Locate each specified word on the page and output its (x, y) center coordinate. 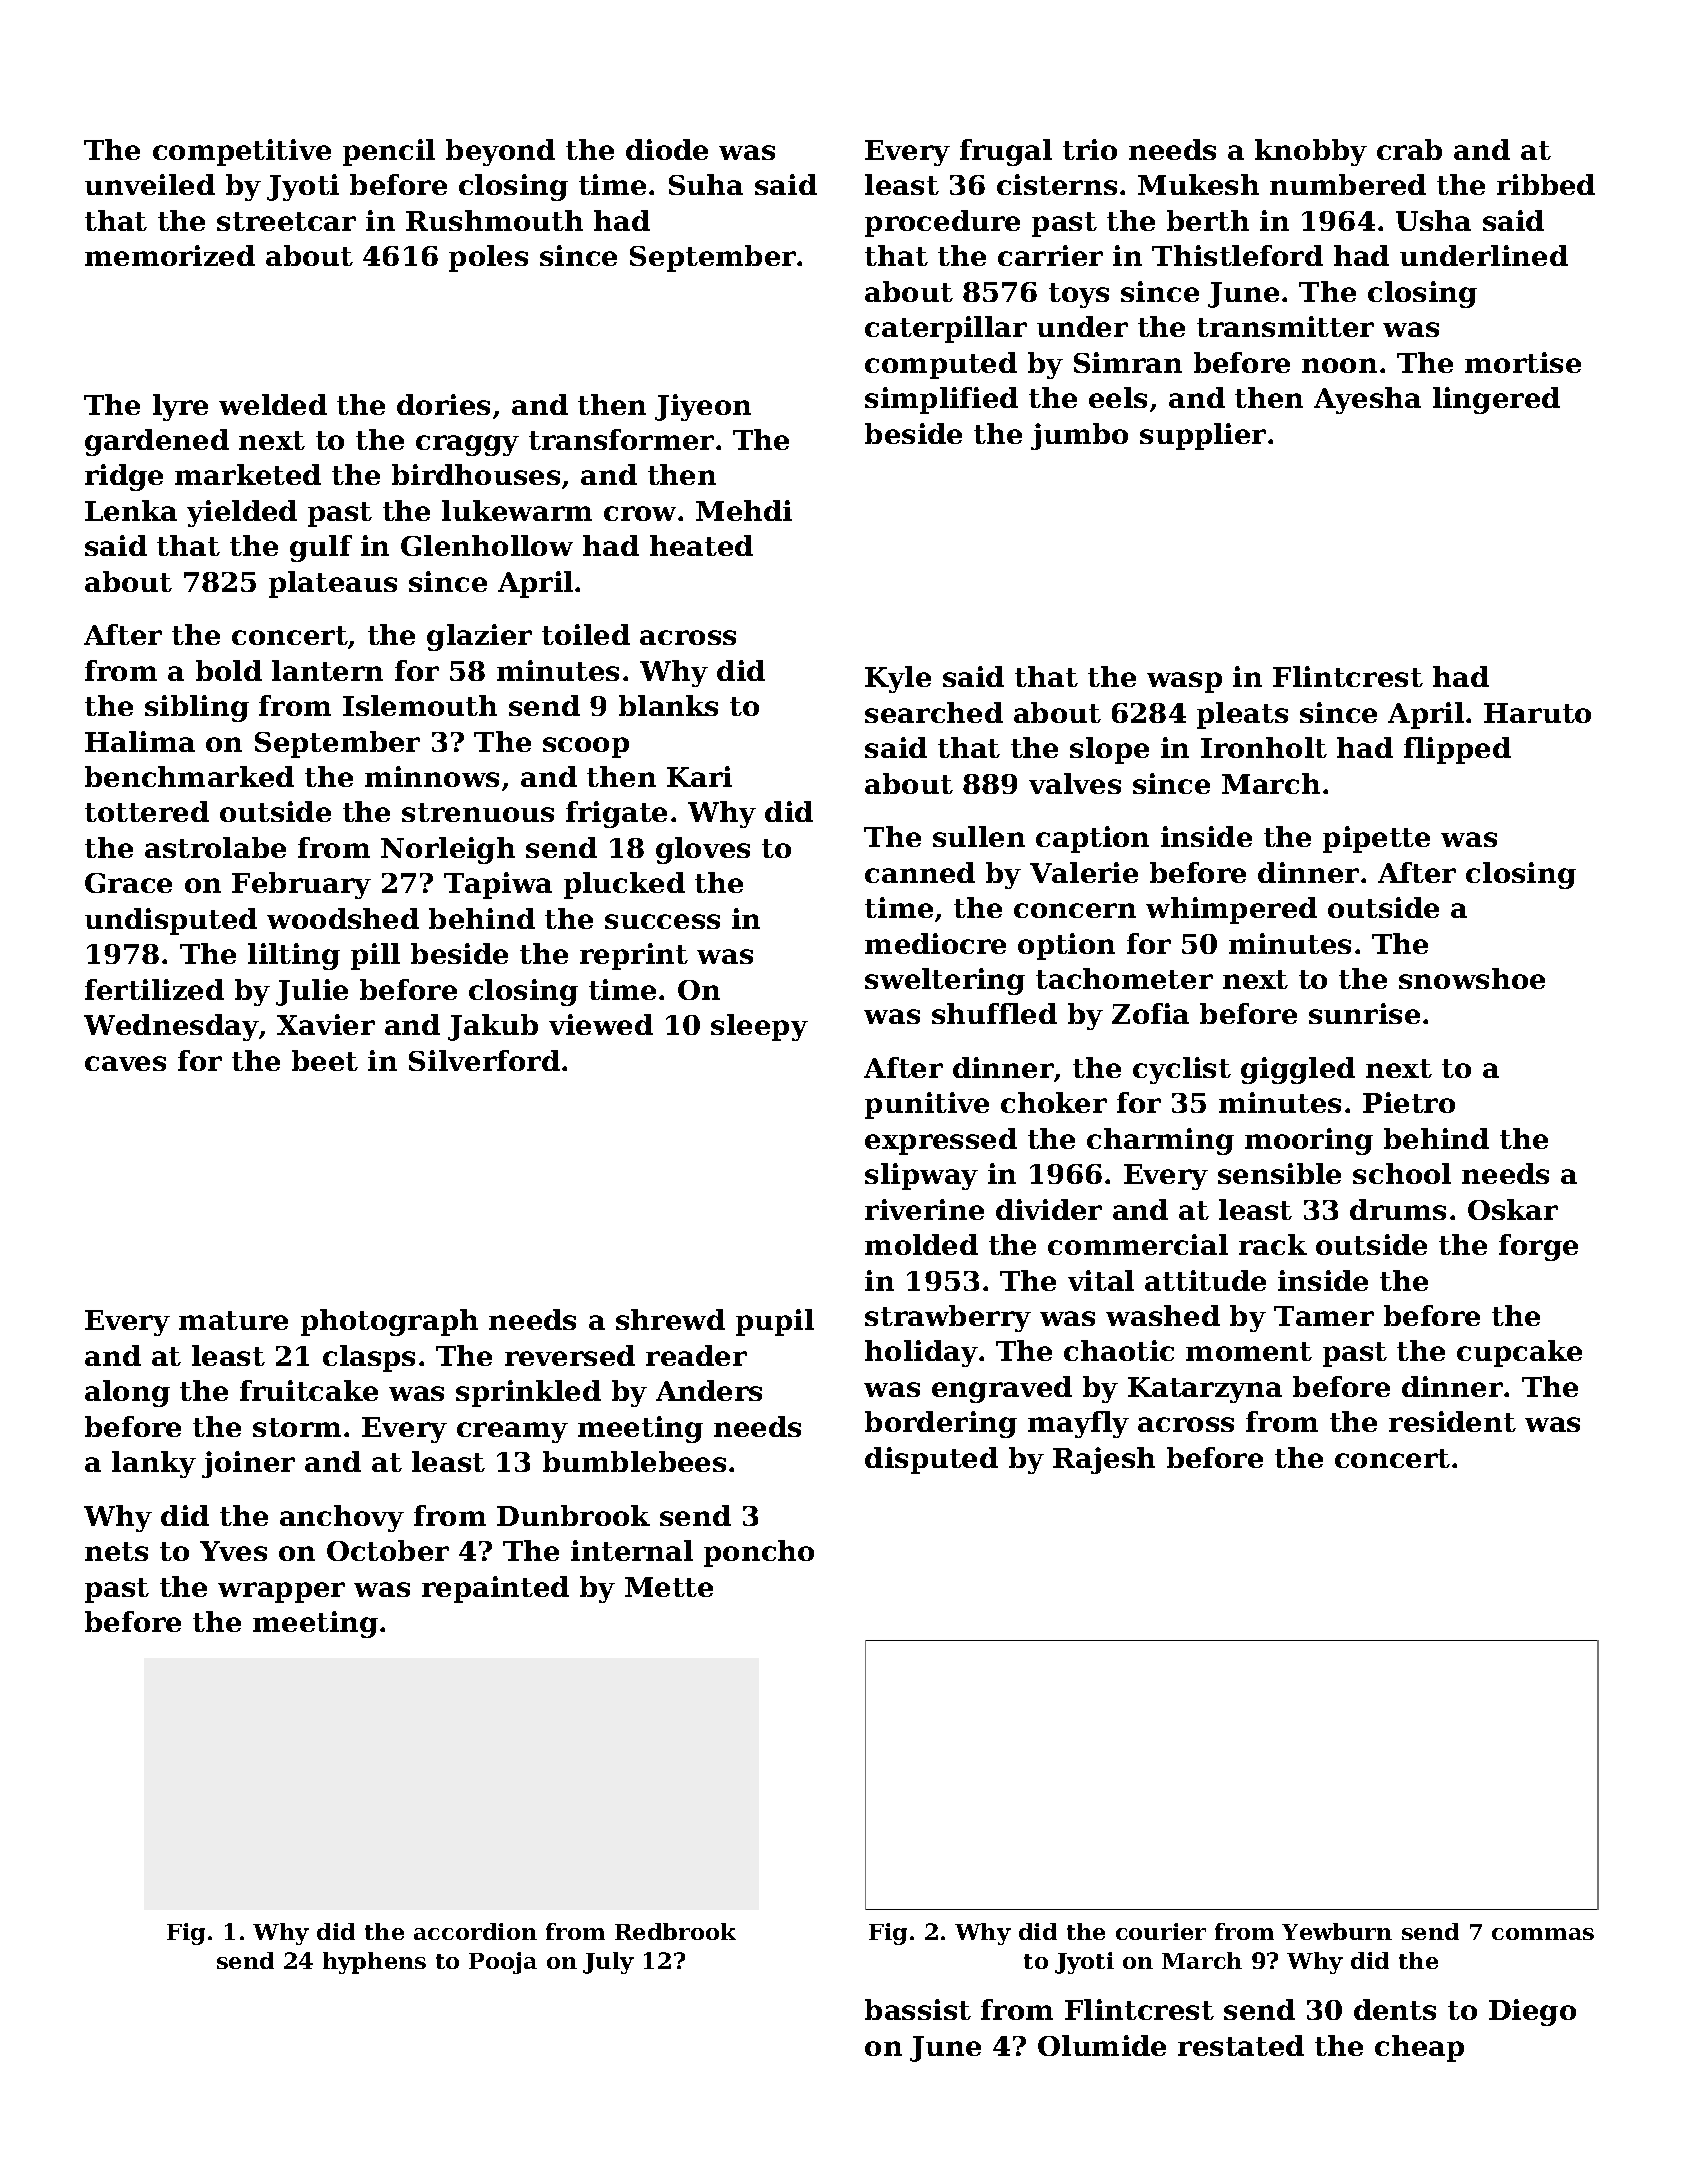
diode (667, 149)
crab (1409, 149)
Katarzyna (1205, 1390)
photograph (389, 1322)
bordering (941, 1424)
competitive (242, 152)
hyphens (374, 1963)
